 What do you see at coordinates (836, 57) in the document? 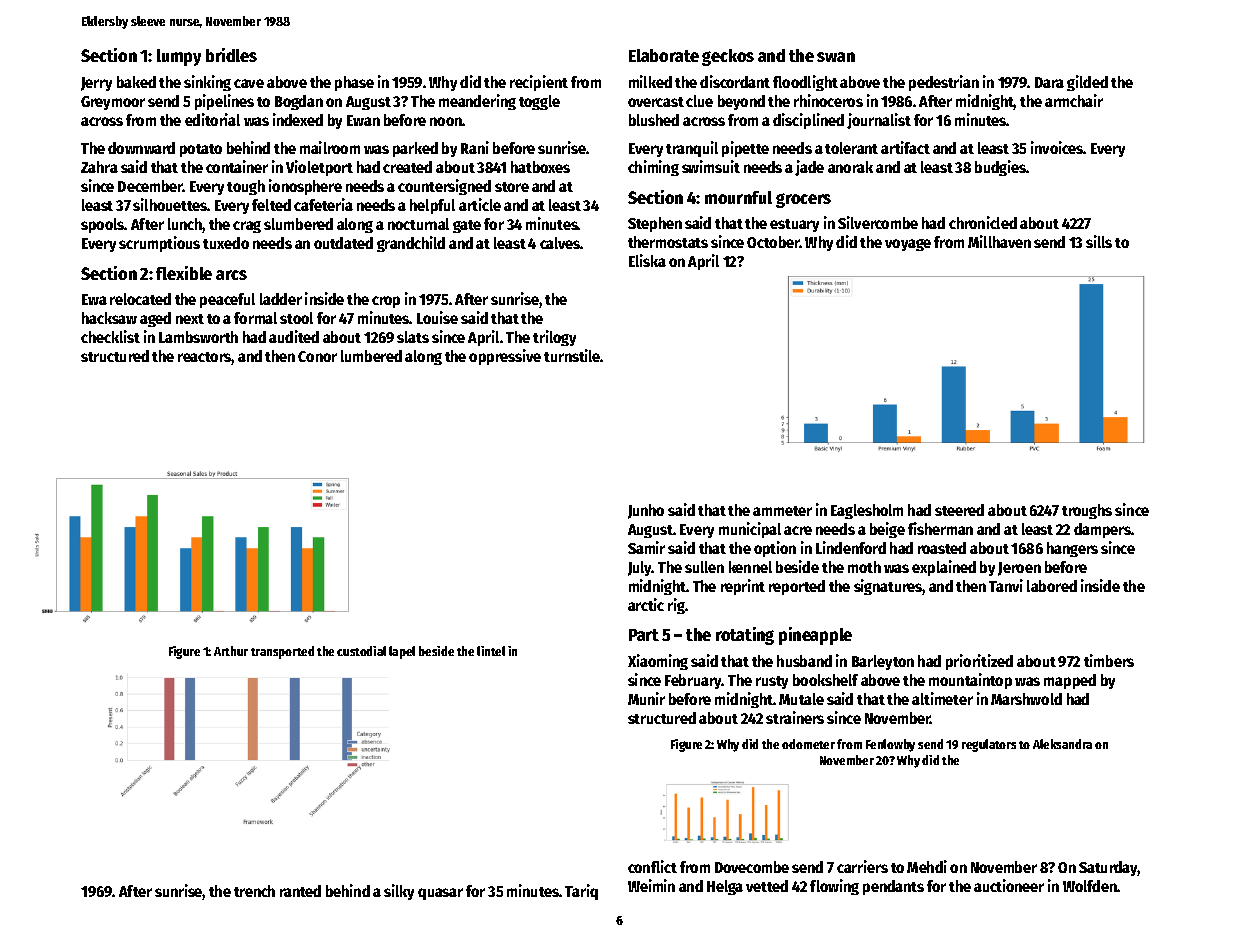
I see `swan` at bounding box center [836, 57].
